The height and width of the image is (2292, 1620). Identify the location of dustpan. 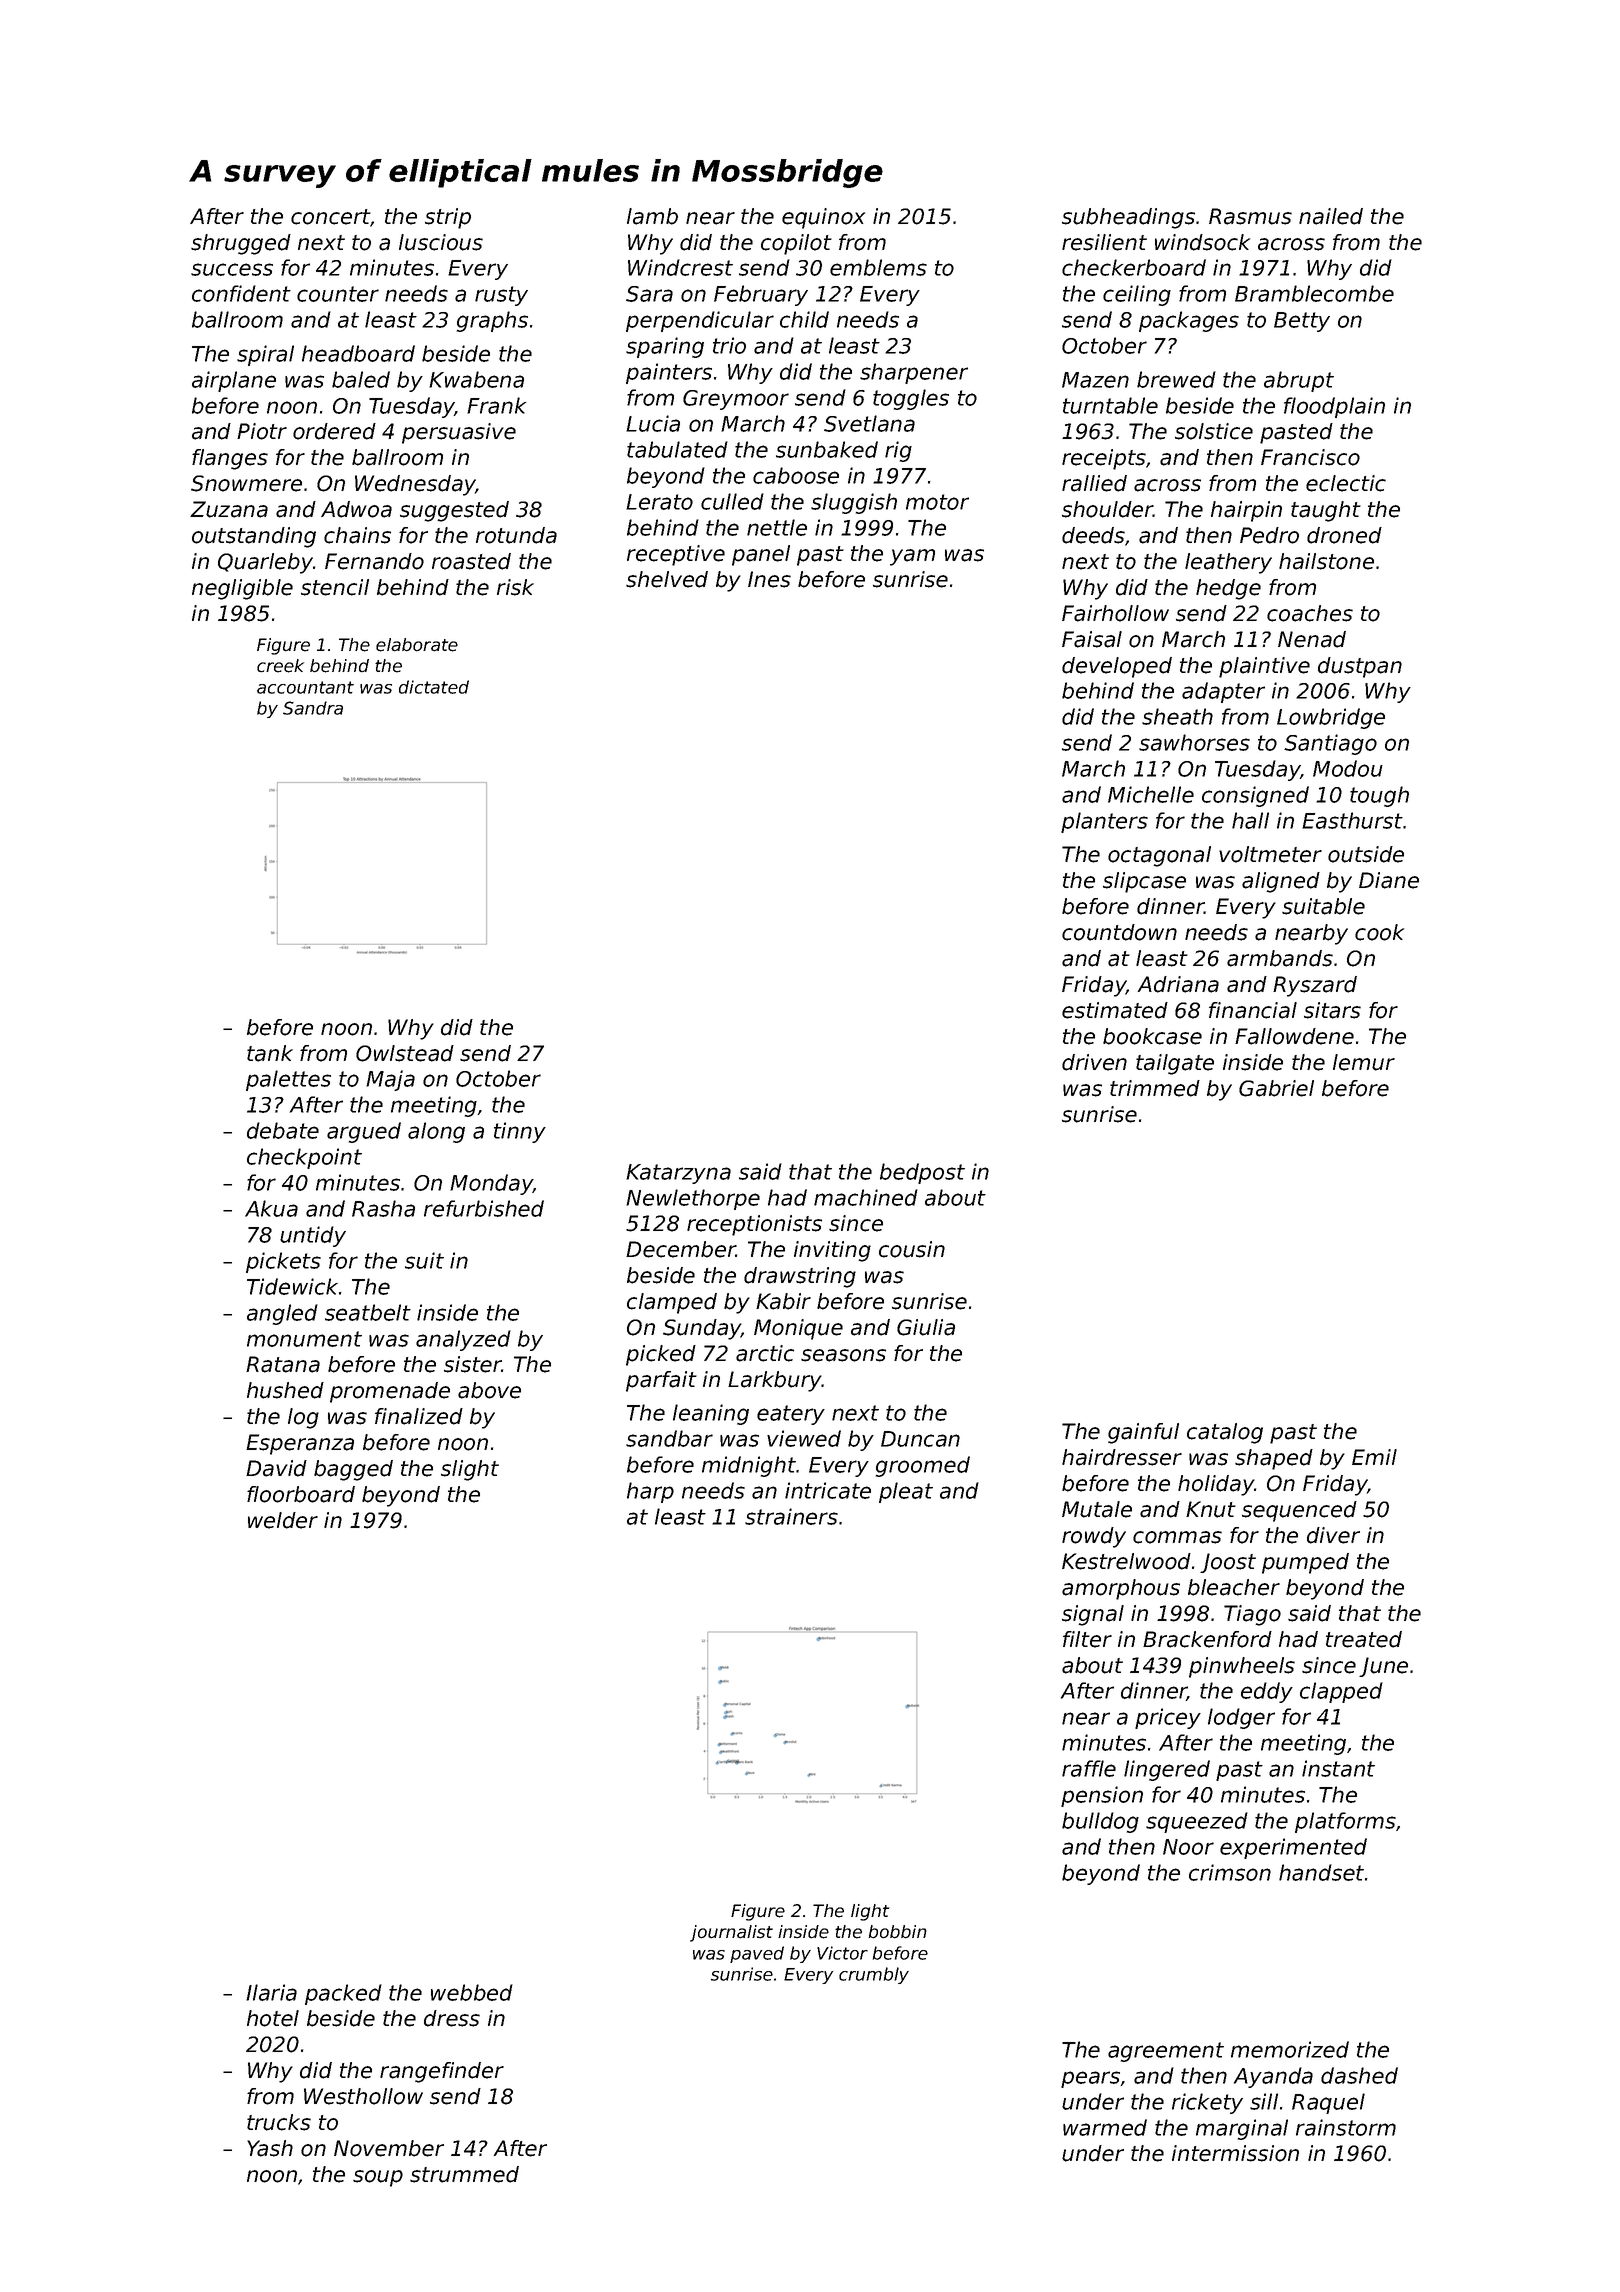
(1360, 667).
